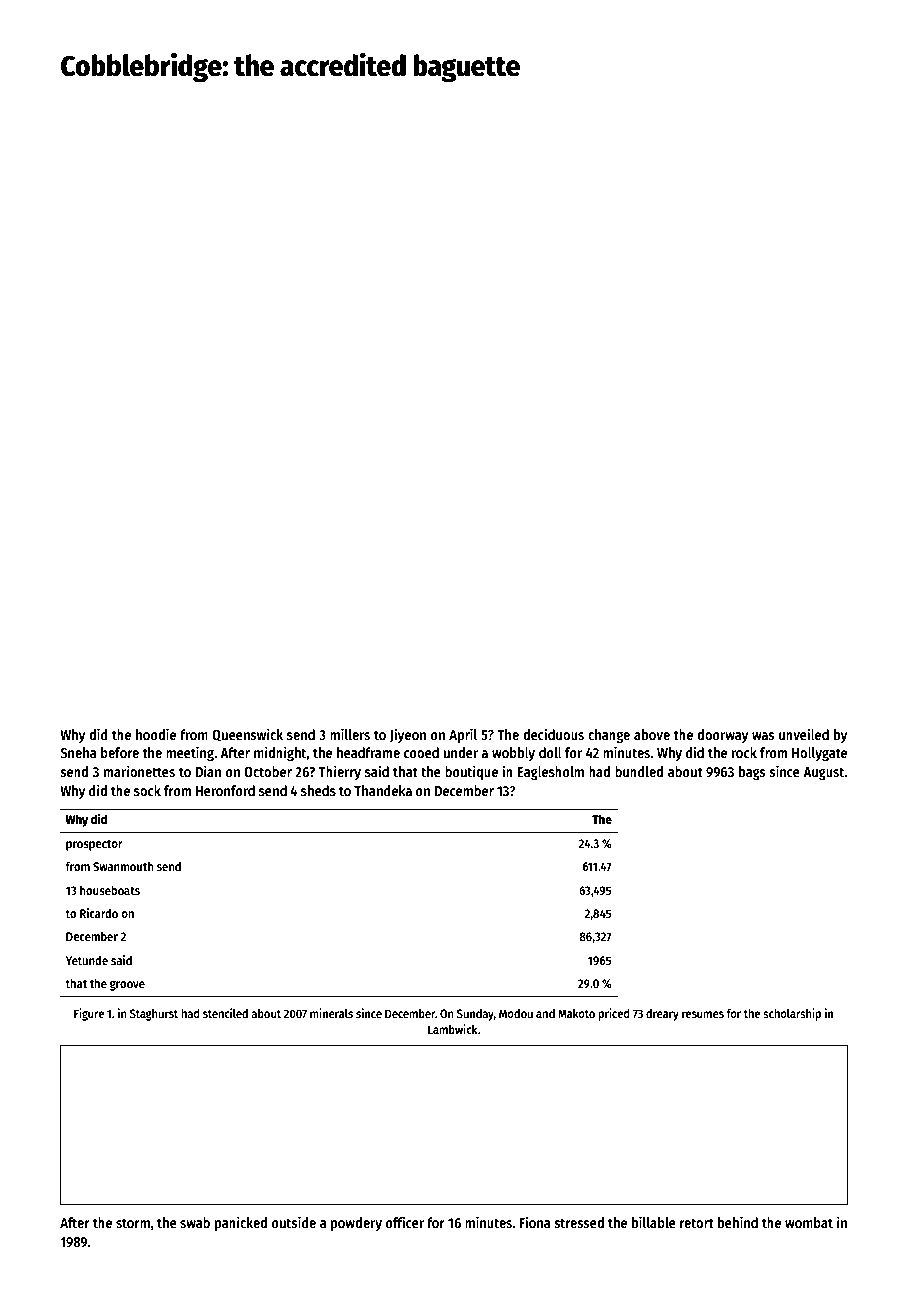 The width and height of the page is (908, 1316). I want to click on Sunday, so click(475, 1015).
